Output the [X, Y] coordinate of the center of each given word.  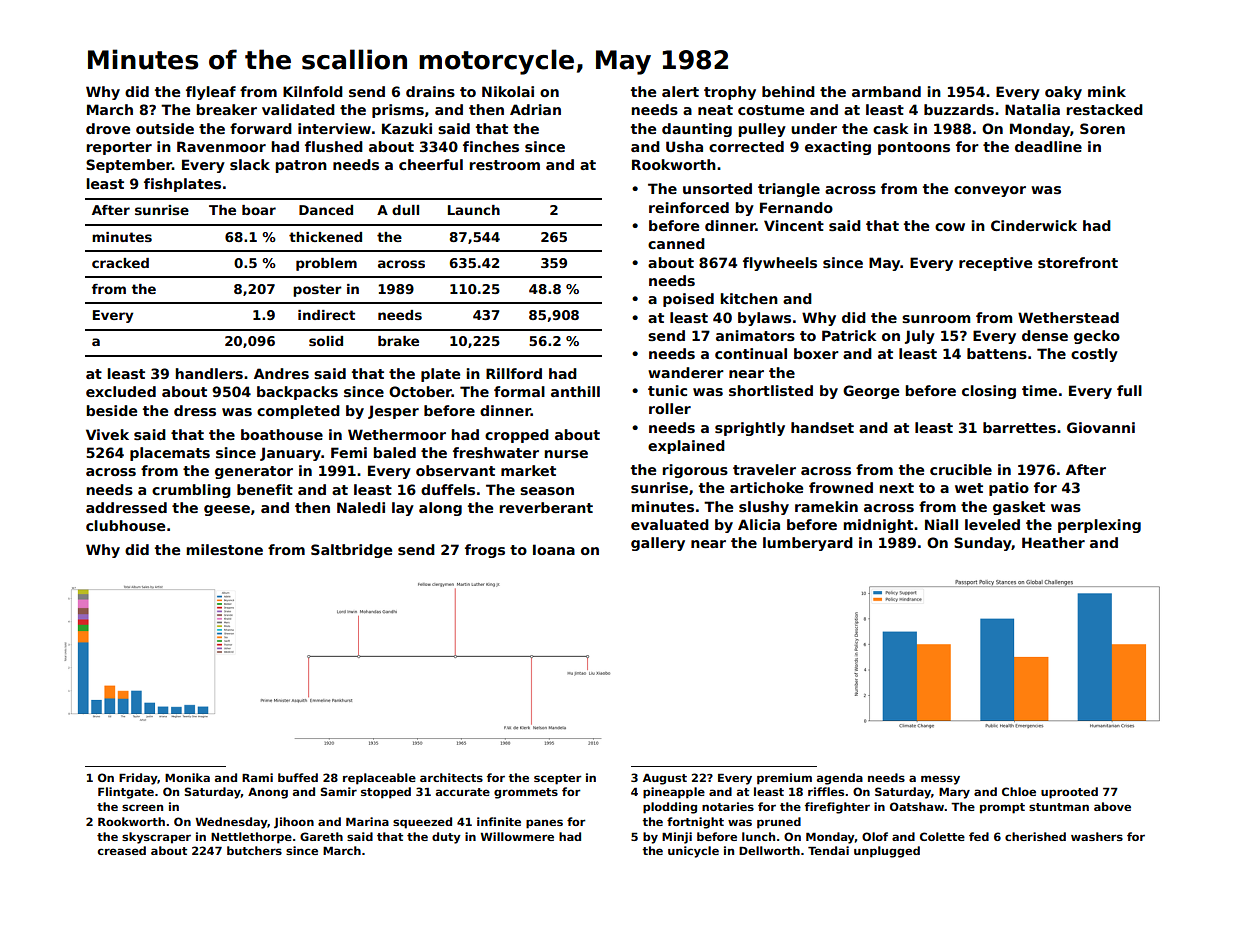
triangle [789, 190]
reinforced [689, 207]
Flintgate [126, 793]
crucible [961, 469]
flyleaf [211, 93]
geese [227, 510]
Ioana [554, 549]
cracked [120, 263]
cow [950, 227]
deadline [1048, 146]
